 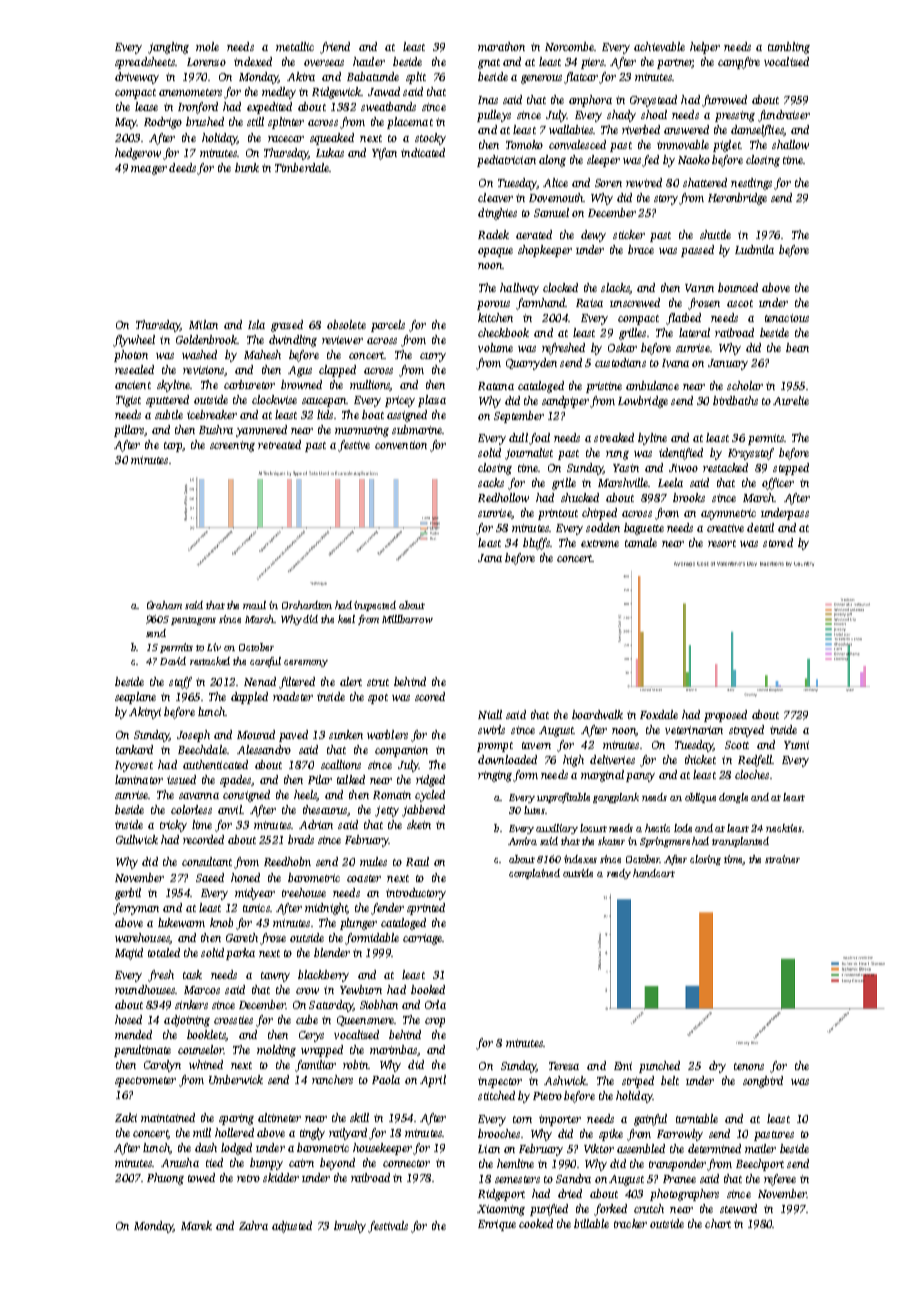 I want to click on boardwalk, so click(x=597, y=714).
